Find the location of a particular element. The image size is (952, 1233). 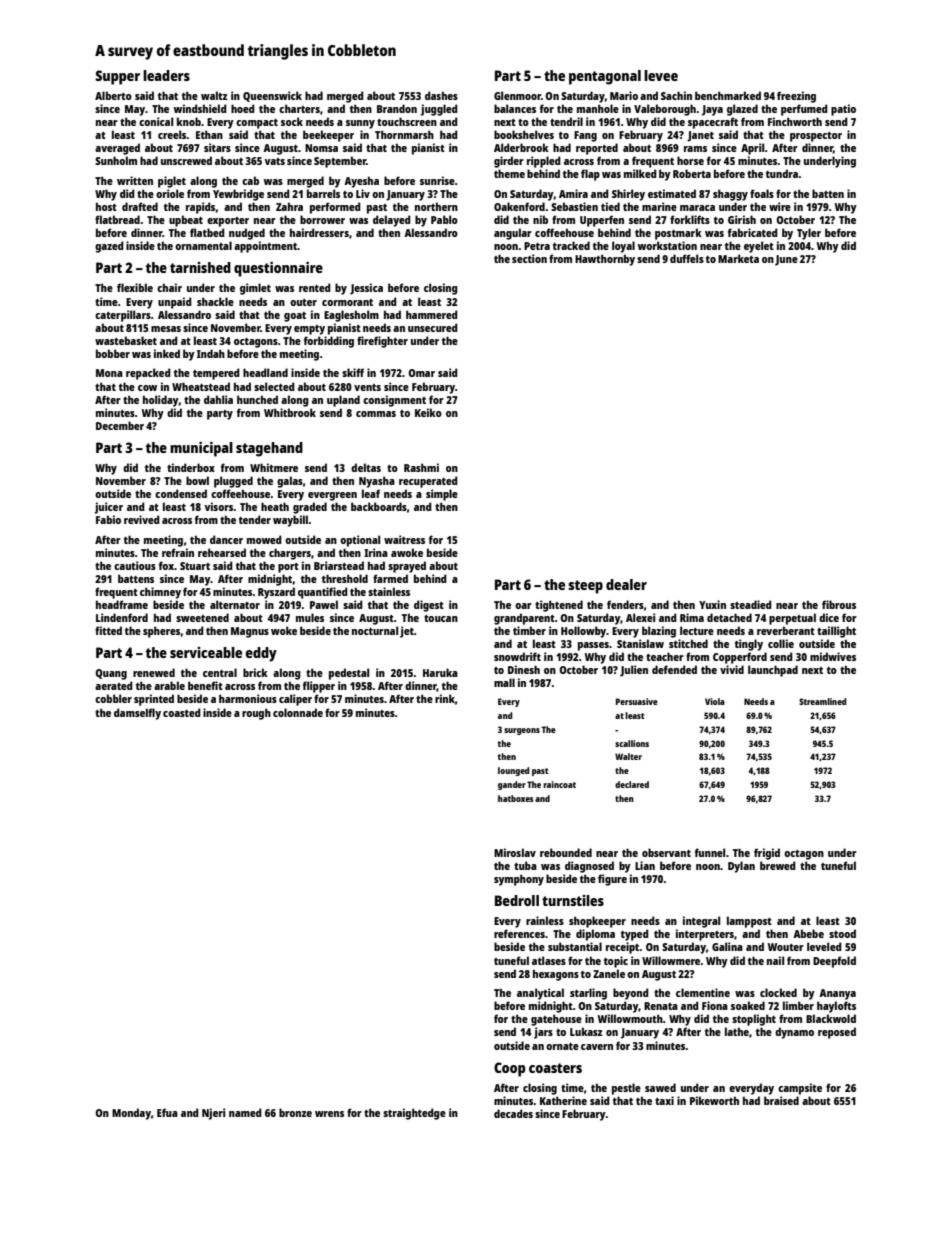

freezing is located at coordinates (796, 97).
